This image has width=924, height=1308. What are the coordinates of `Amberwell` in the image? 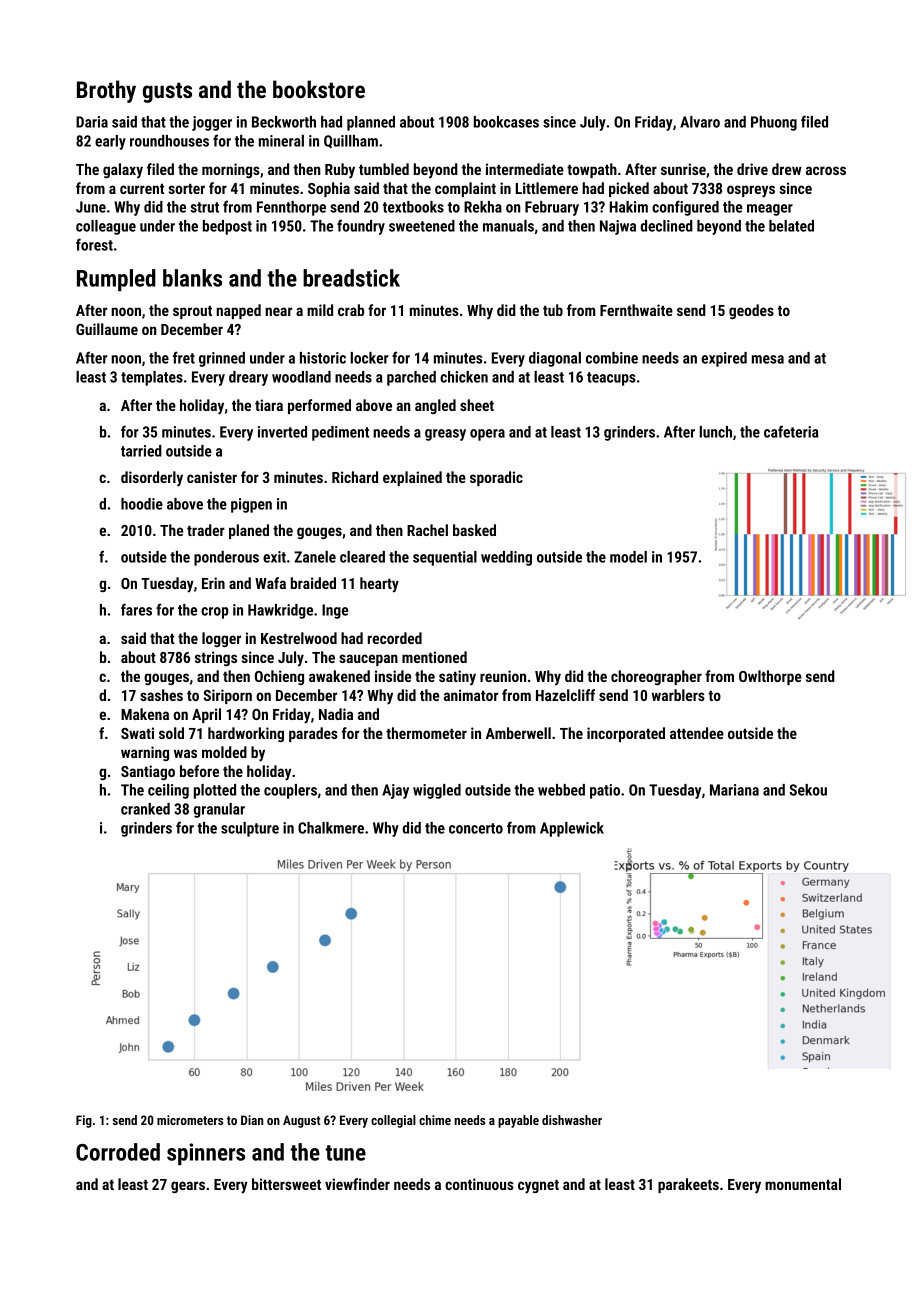 It's located at (518, 733).
